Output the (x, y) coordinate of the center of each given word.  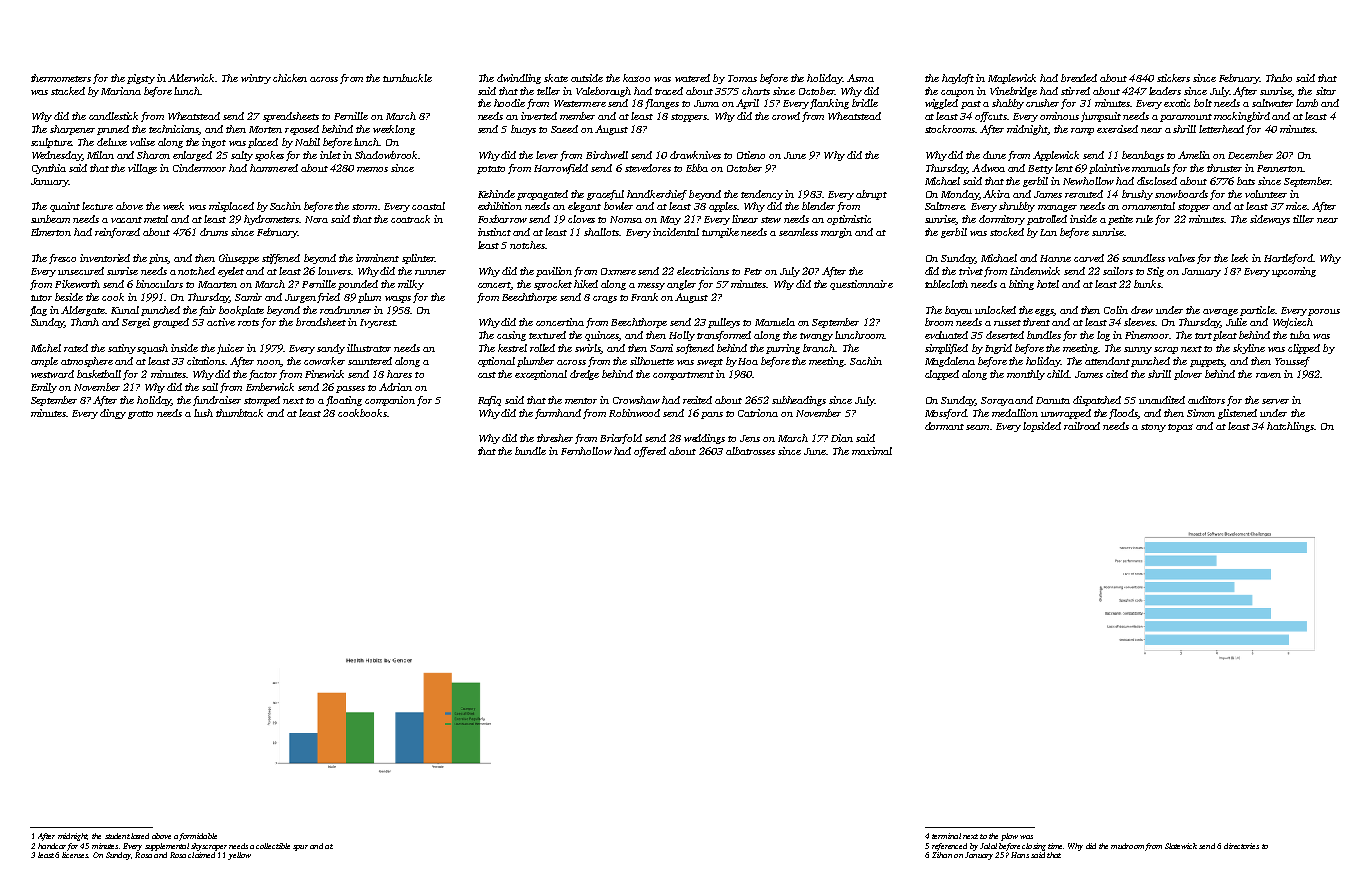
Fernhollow (586, 451)
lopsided (1042, 427)
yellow (239, 856)
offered (650, 452)
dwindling (519, 79)
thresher (555, 438)
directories (1241, 846)
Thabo (1279, 78)
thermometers (61, 78)
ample (44, 362)
